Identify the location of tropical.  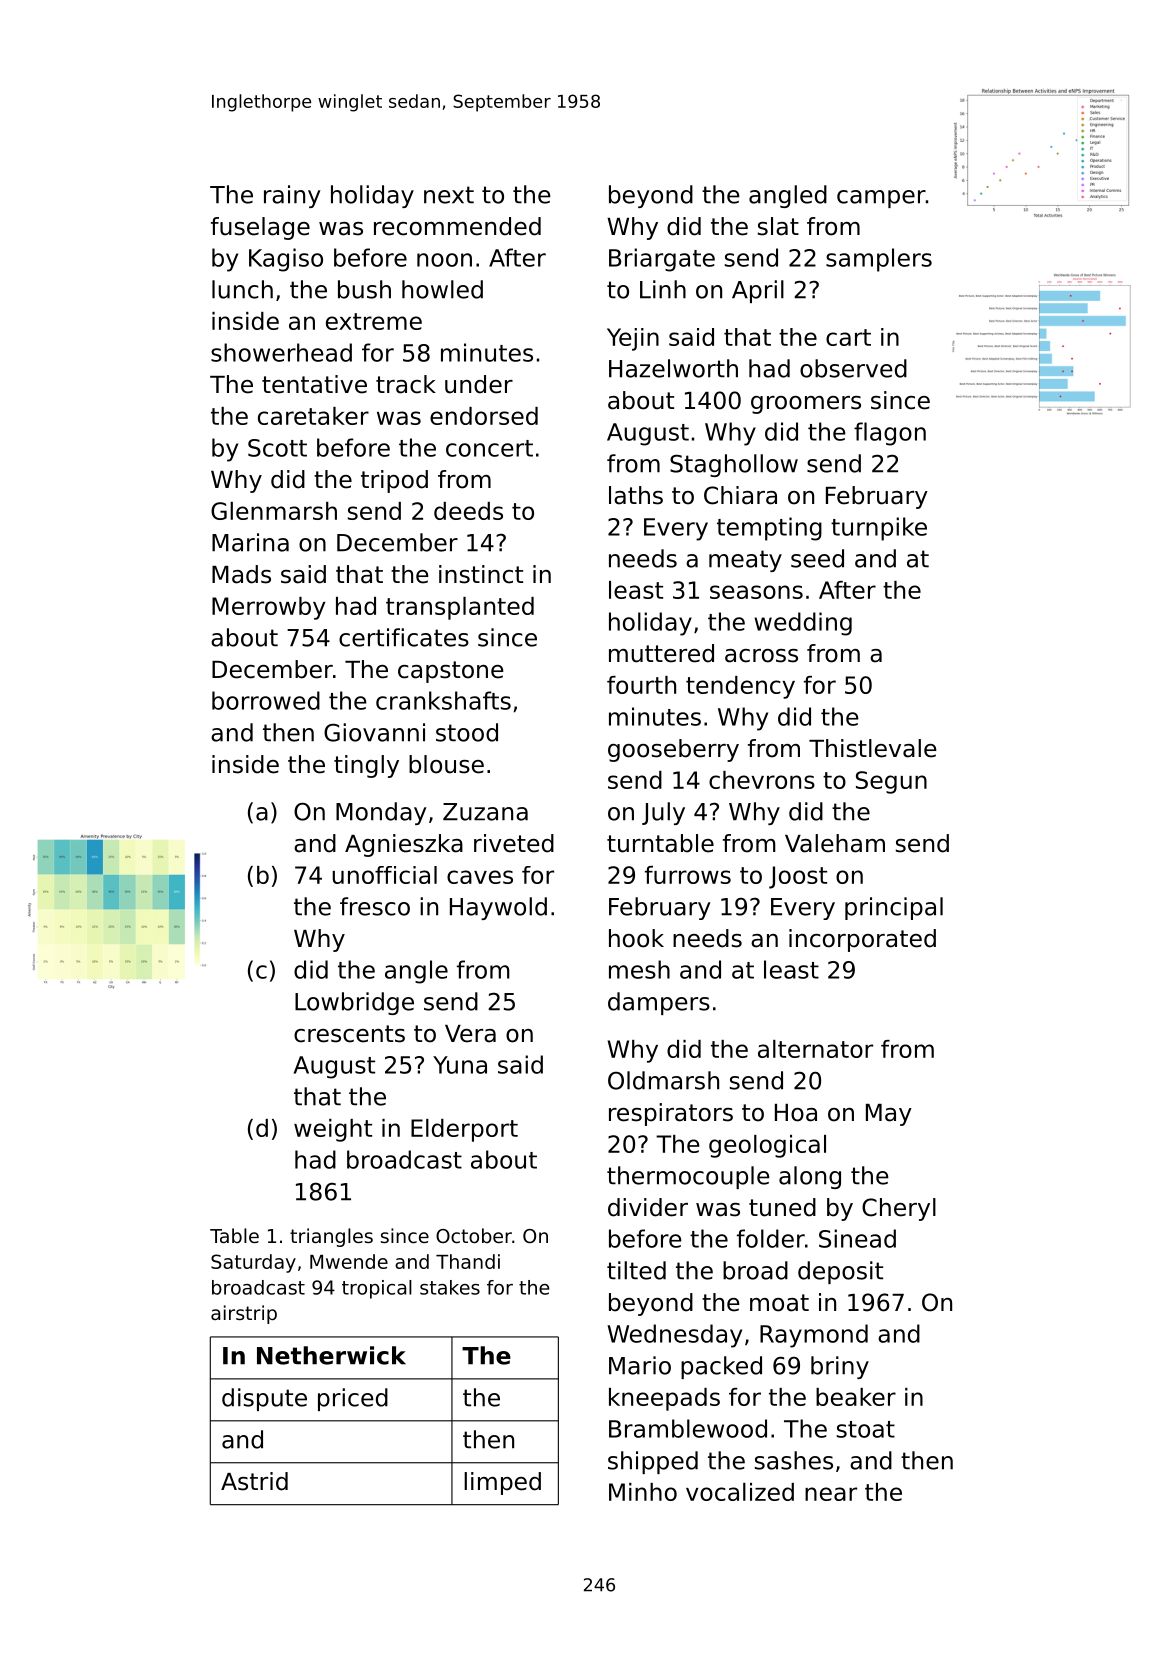
(377, 1289).
